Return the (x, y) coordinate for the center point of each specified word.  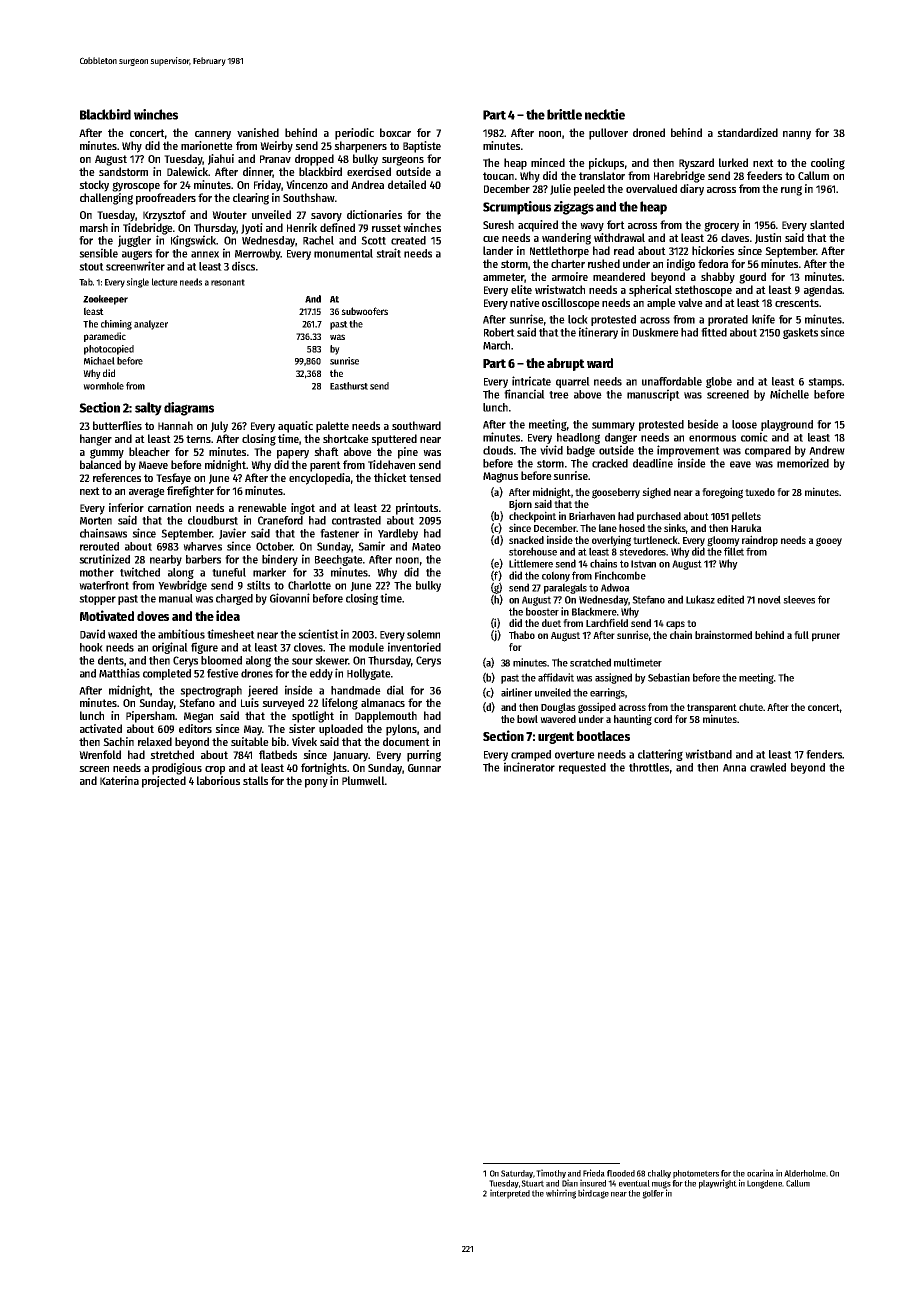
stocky (94, 186)
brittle (564, 114)
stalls (255, 780)
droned (649, 132)
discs (243, 266)
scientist (318, 634)
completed (167, 674)
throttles (649, 767)
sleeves (799, 599)
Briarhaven (592, 515)
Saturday (517, 1174)
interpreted (510, 1194)
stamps (825, 383)
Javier (232, 534)
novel (769, 599)
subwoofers (364, 311)
